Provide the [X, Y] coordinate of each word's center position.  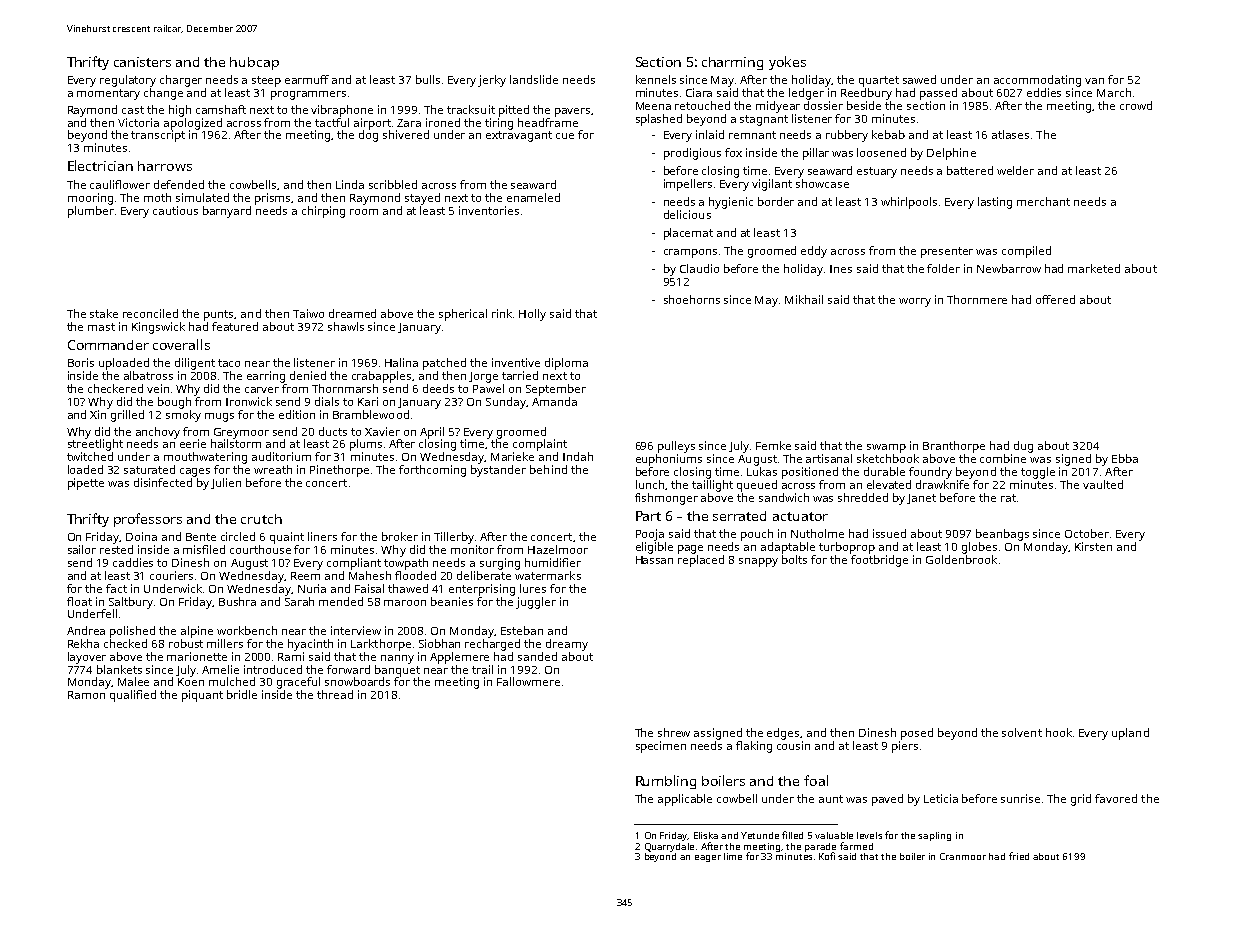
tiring [499, 124]
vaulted [1103, 484]
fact [116, 588]
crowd [1136, 105]
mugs [219, 417]
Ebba [1125, 458]
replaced [701, 561]
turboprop [847, 548]
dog [368, 136]
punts [219, 315]
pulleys [676, 447]
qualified [133, 696]
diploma [566, 364]
